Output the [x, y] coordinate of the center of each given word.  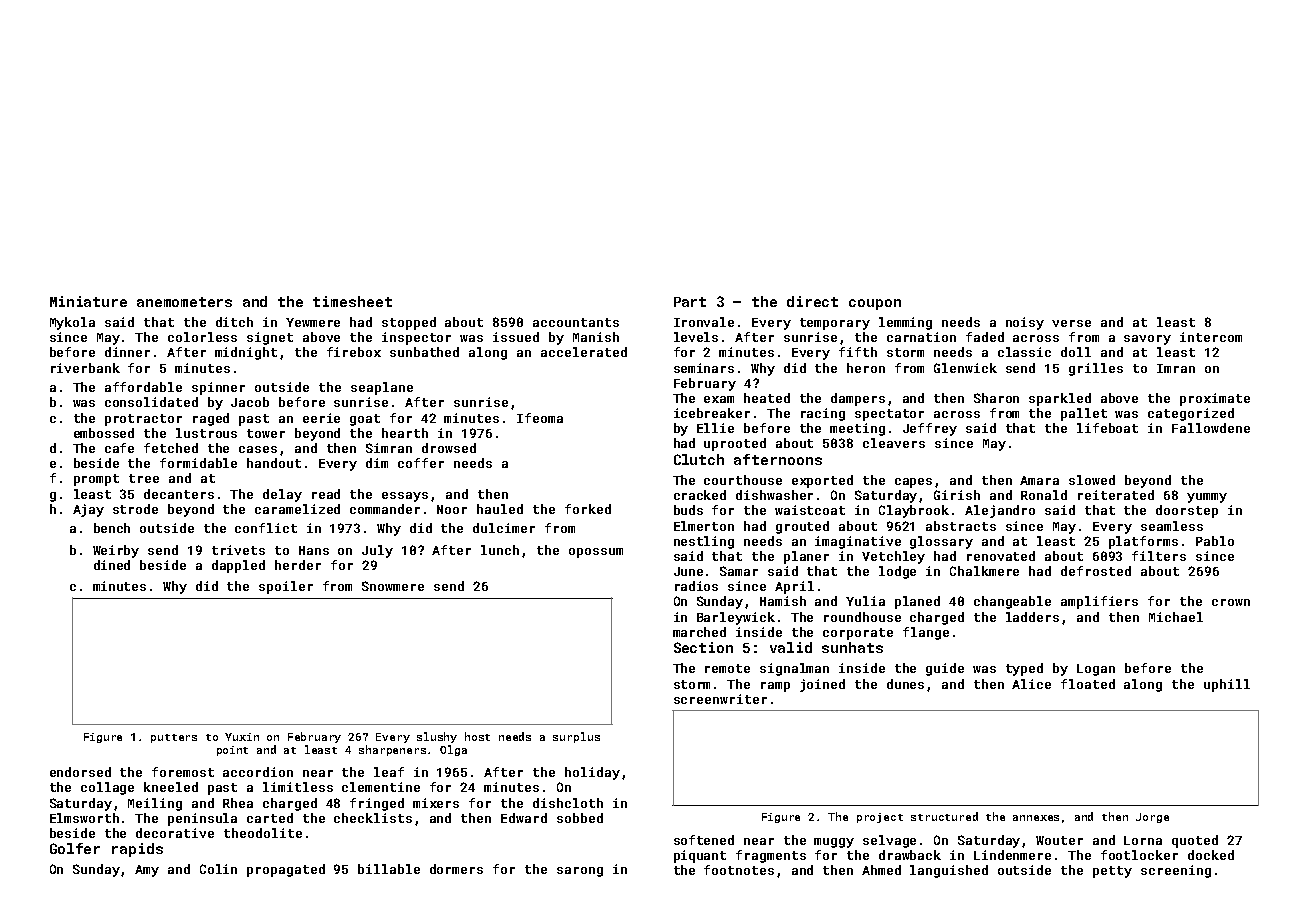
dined [112, 565]
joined [822, 685]
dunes [905, 684]
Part [690, 302]
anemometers [184, 302]
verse [1071, 323]
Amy [147, 871]
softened [704, 840]
